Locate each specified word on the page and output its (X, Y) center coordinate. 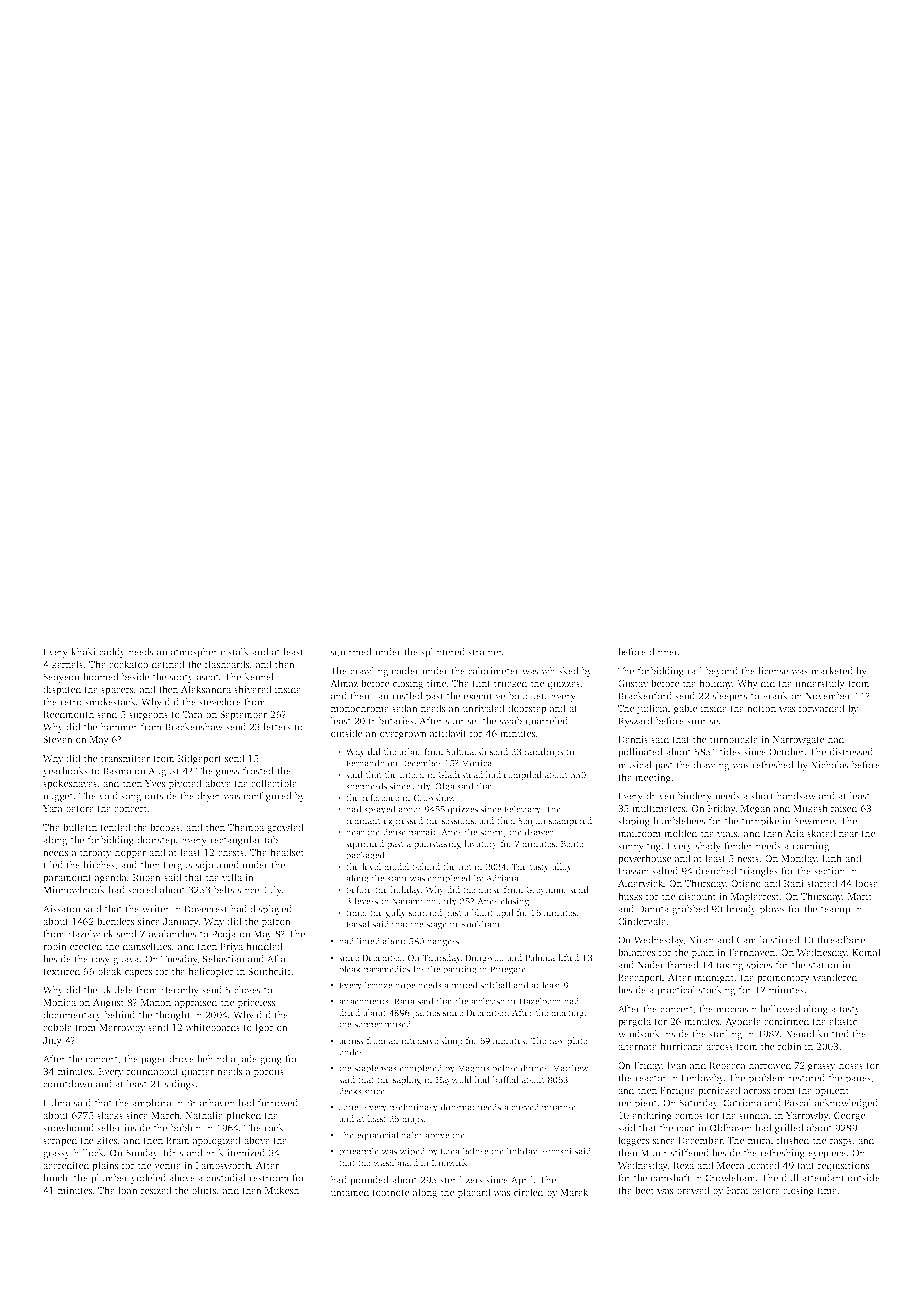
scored (142, 890)
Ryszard (635, 722)
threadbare (841, 940)
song (131, 798)
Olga (445, 787)
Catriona (742, 1103)
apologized (217, 1141)
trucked (510, 683)
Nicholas (829, 765)
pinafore (558, 1108)
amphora (152, 1104)
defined (168, 664)
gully (396, 913)
